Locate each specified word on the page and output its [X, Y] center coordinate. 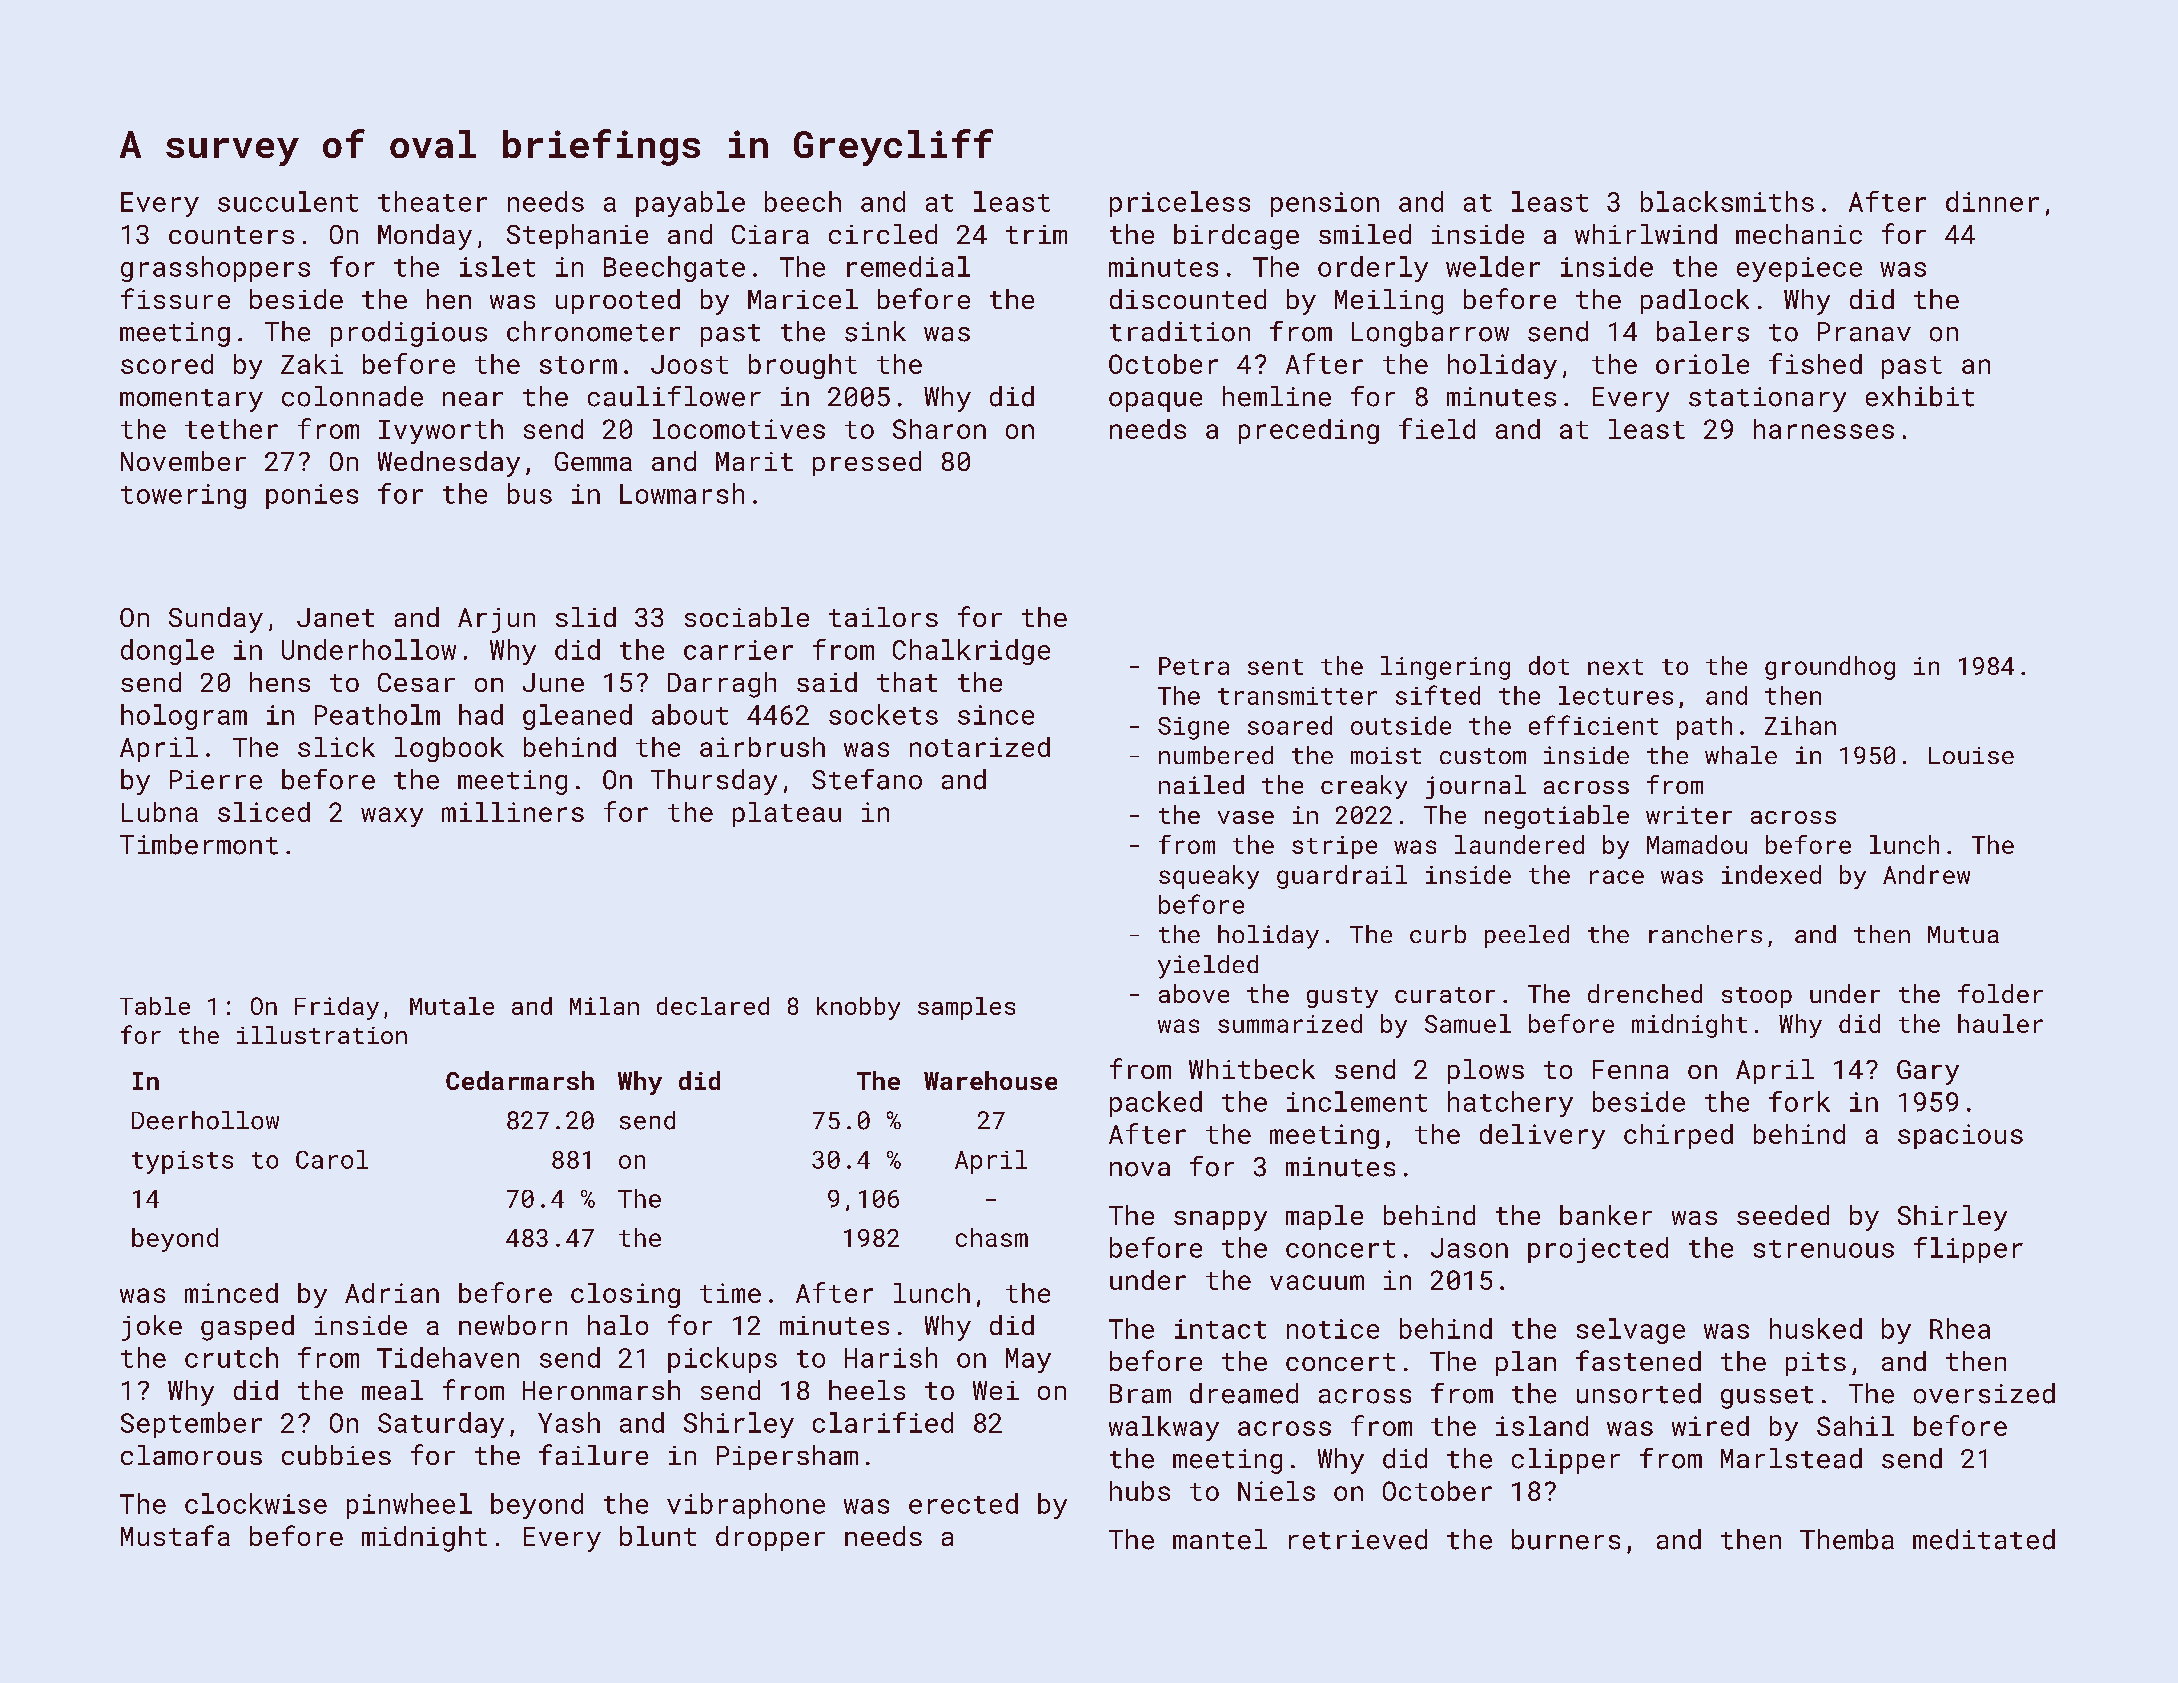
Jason [1469, 1248]
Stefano [867, 779]
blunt [658, 1536]
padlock [1695, 301]
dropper [770, 1538]
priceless [1180, 204]
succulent [288, 201]
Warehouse [990, 1080]
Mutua [1963, 934]
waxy [392, 817]
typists [182, 1162]
